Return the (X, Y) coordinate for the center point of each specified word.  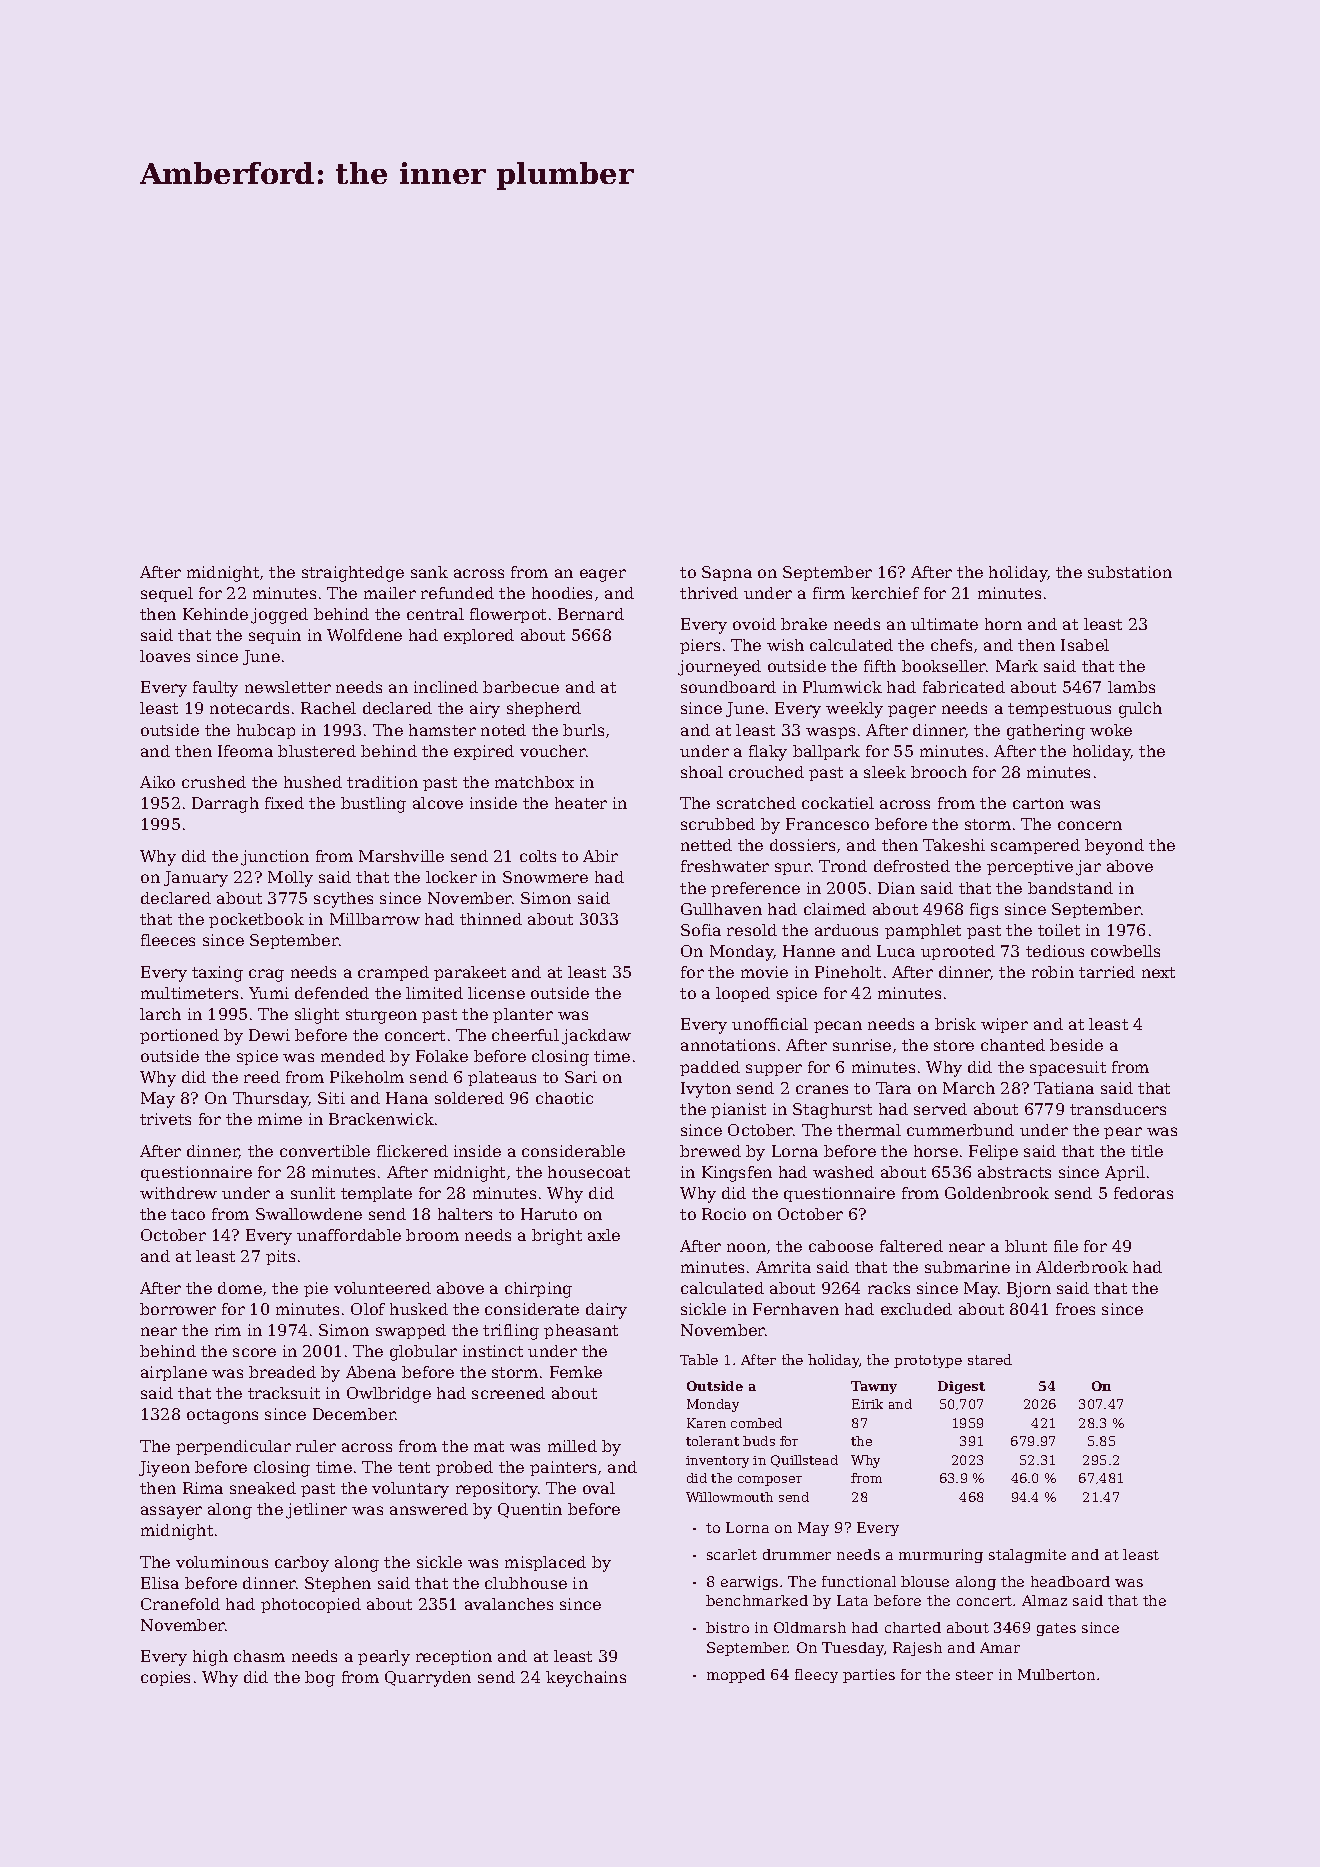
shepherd (544, 709)
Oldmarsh (810, 1627)
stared (990, 1359)
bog (320, 1679)
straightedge (353, 574)
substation (1130, 572)
